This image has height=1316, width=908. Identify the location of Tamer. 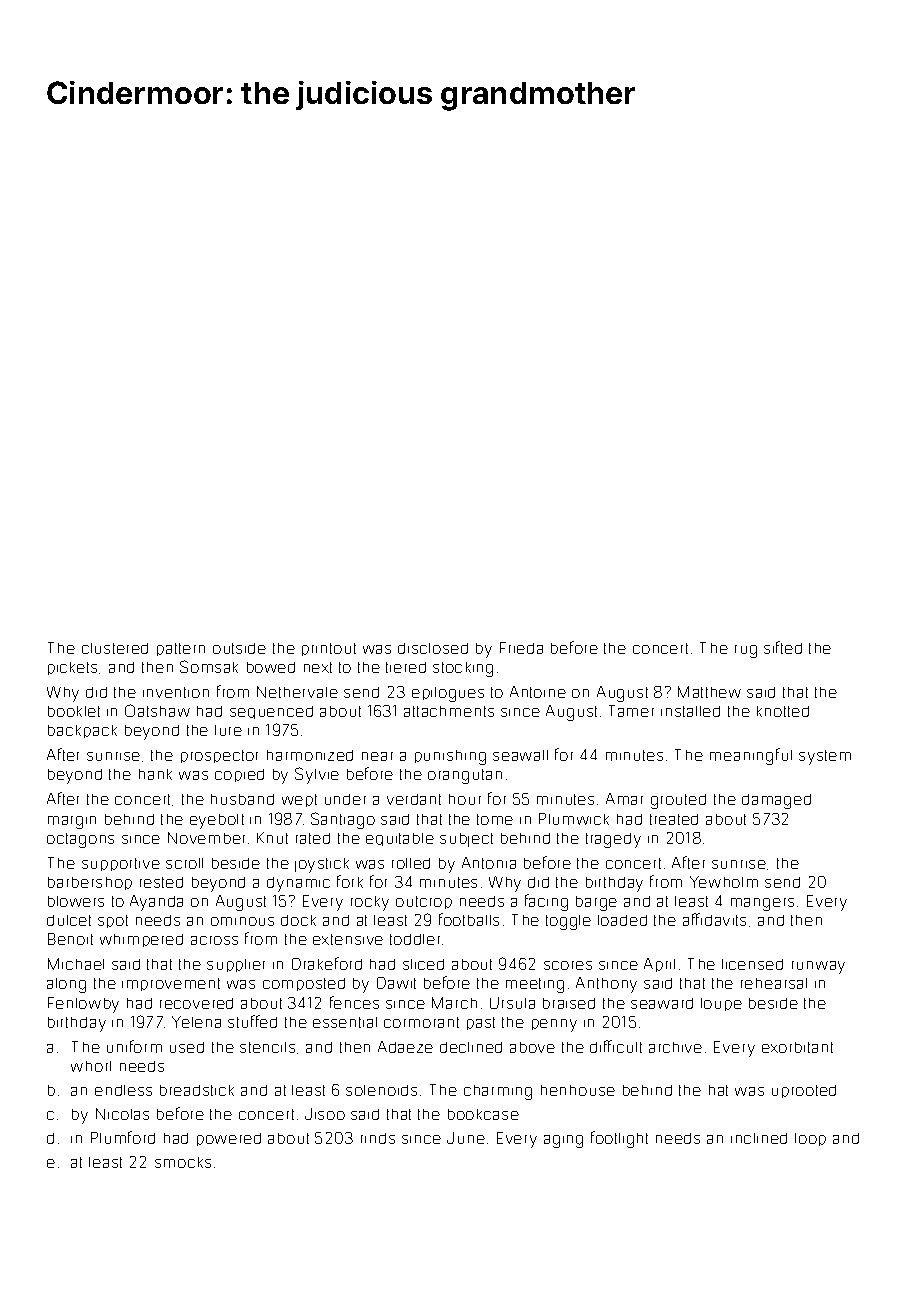
(631, 711).
